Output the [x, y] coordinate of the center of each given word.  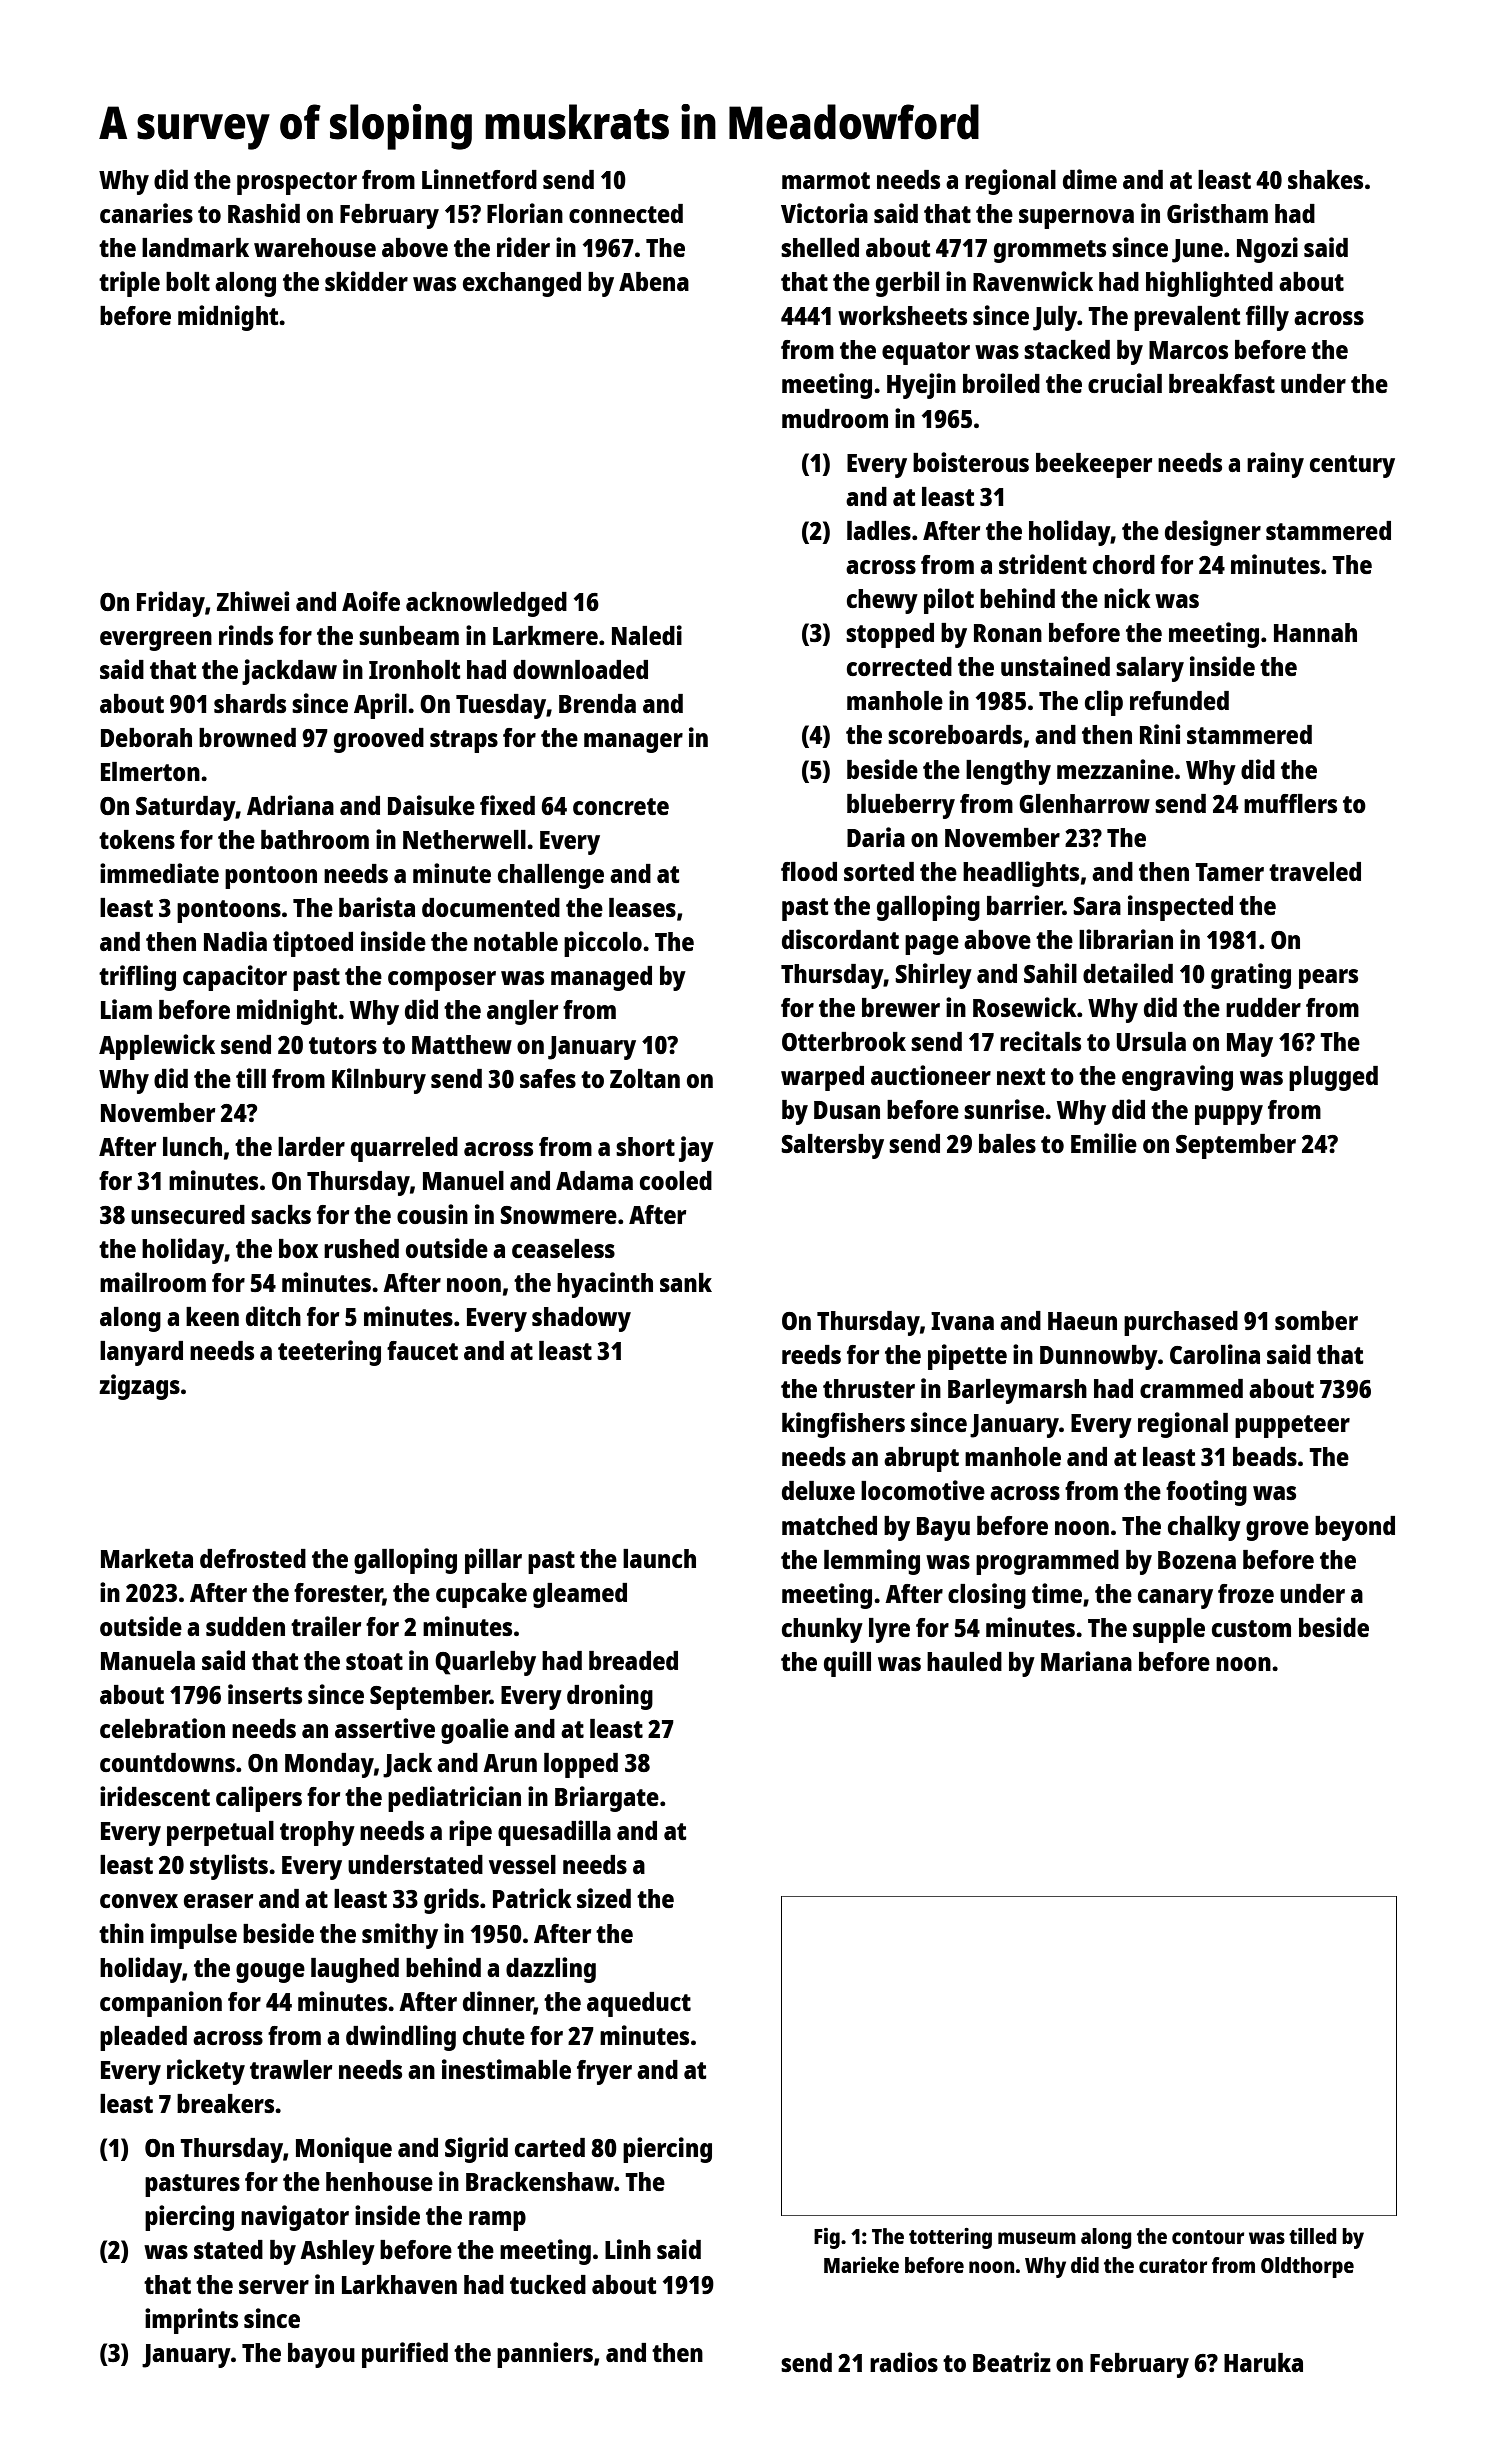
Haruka [1263, 2362]
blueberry [901, 806]
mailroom [153, 1282]
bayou [321, 2355]
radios [904, 2362]
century [1352, 466]
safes [548, 1078]
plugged [1333, 1078]
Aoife [371, 601]
